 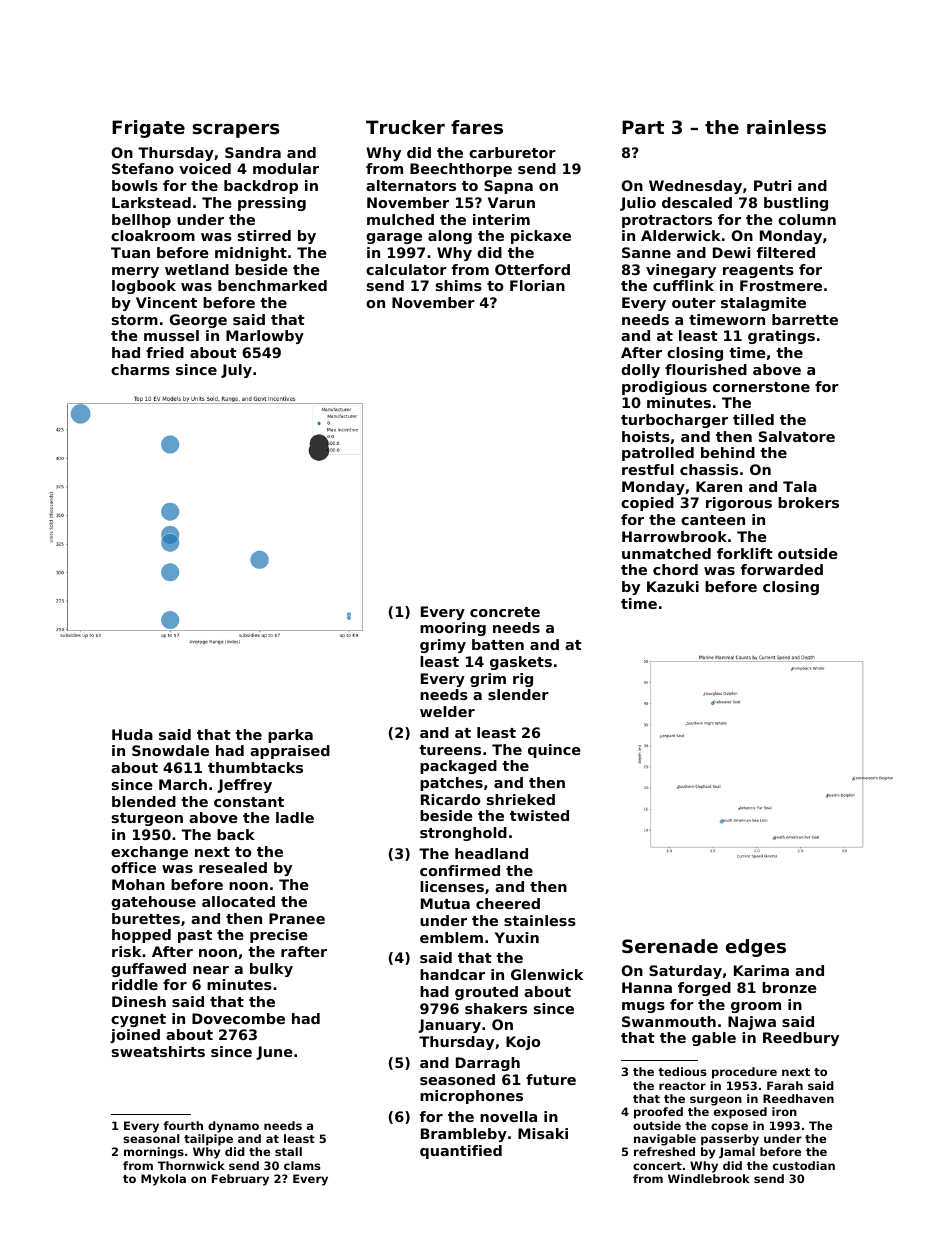 I want to click on bellhop, so click(x=141, y=221).
